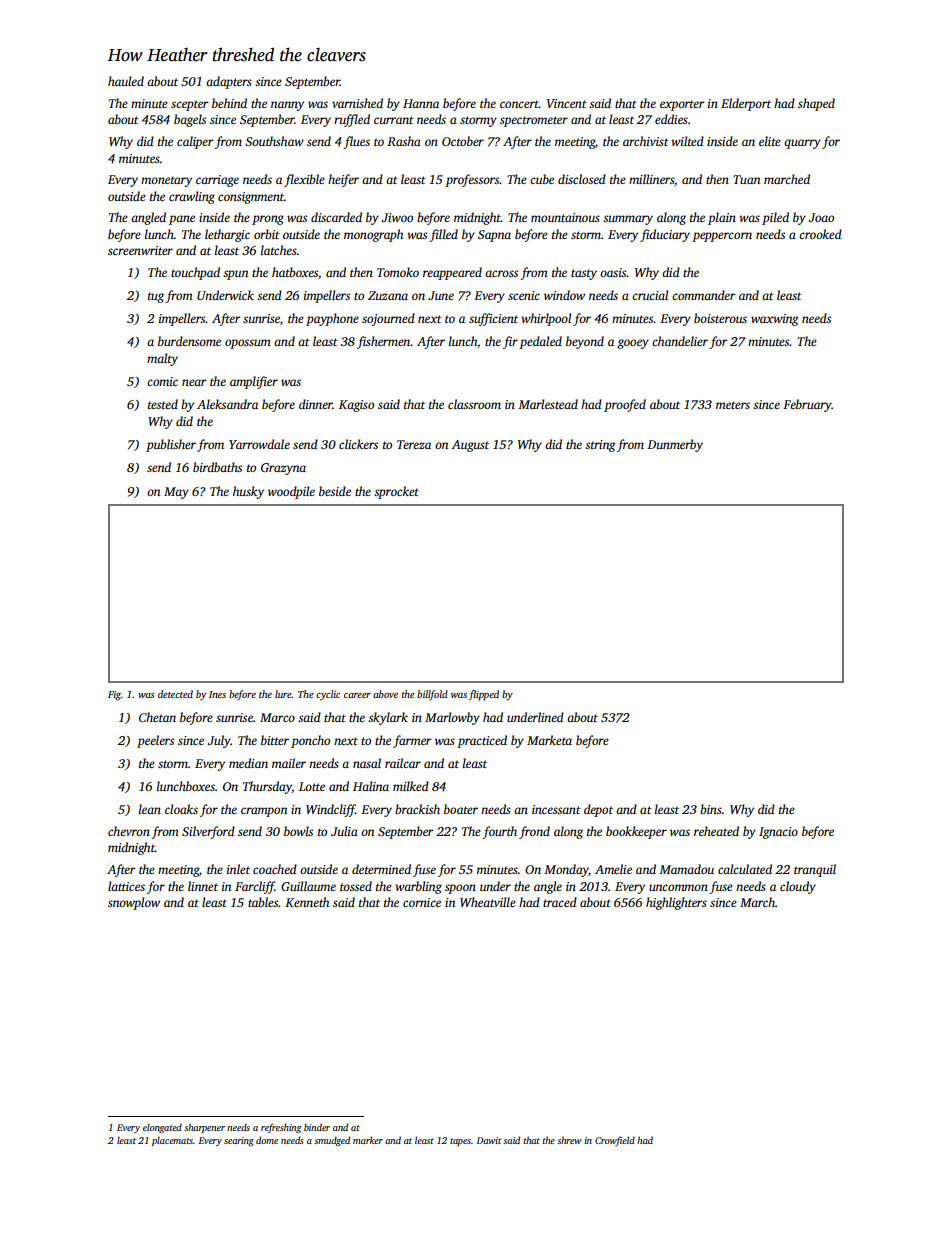 This image has width=952, height=1233. I want to click on string, so click(600, 446).
